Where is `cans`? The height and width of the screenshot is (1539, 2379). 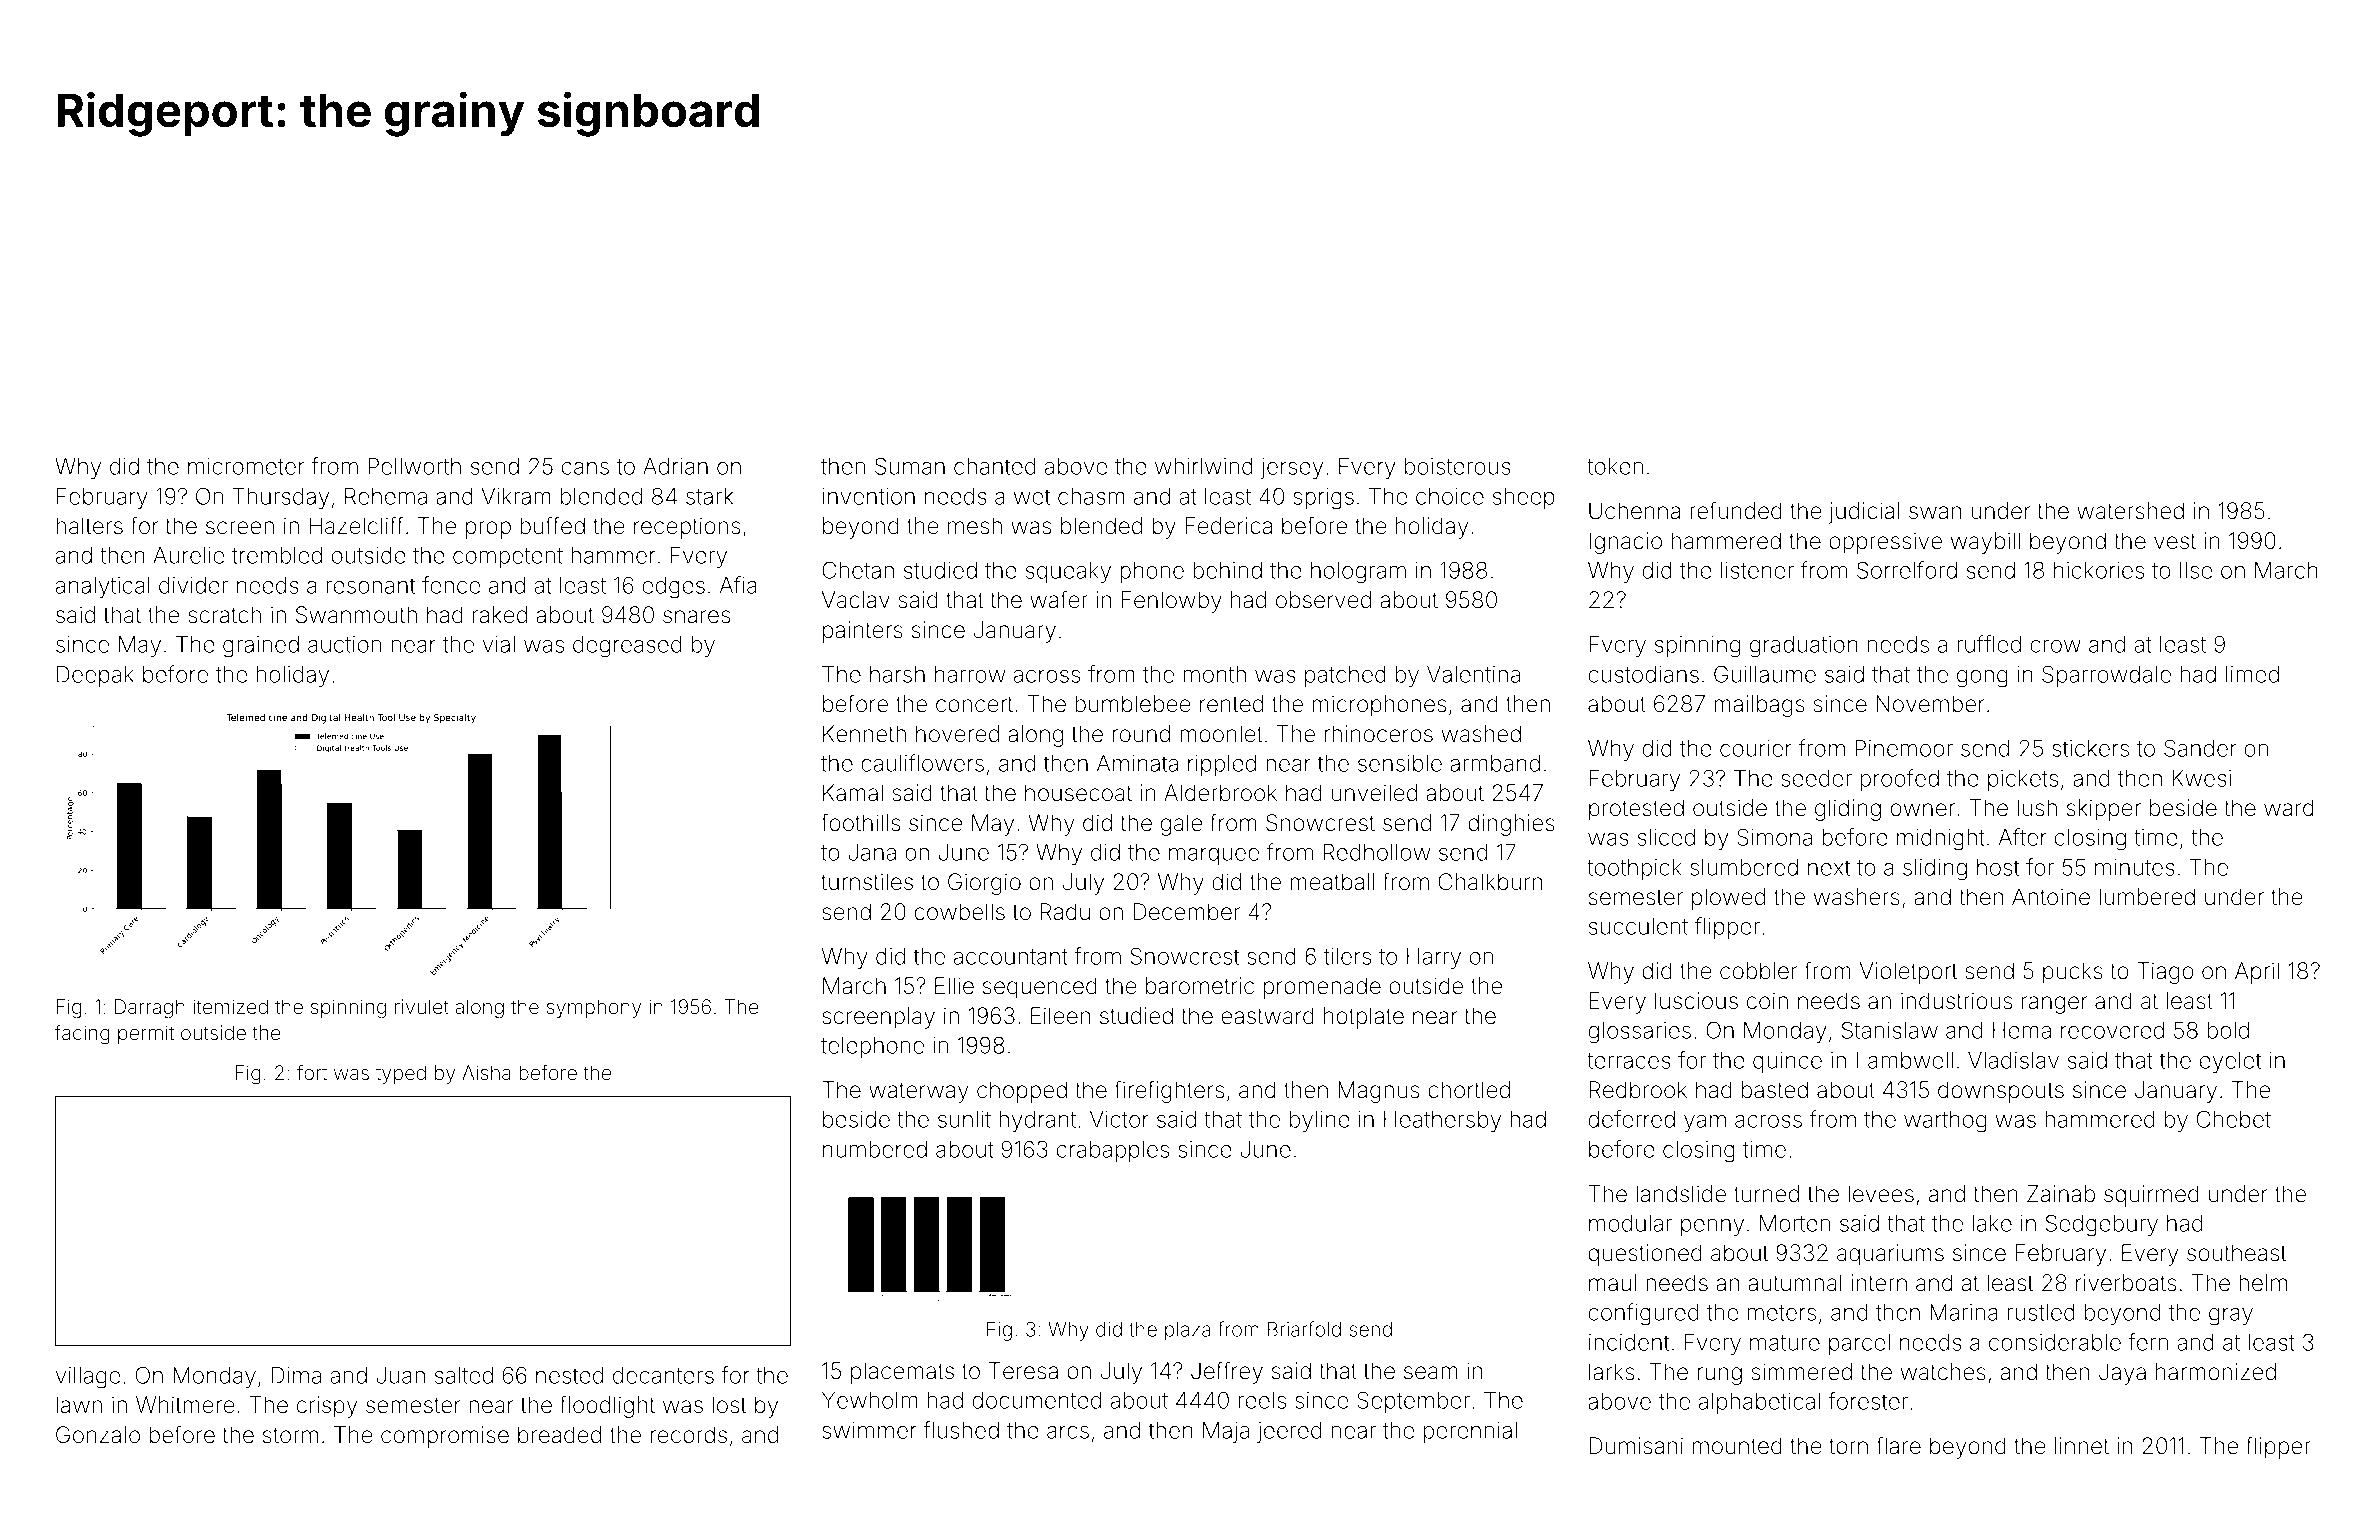
cans is located at coordinates (585, 468).
